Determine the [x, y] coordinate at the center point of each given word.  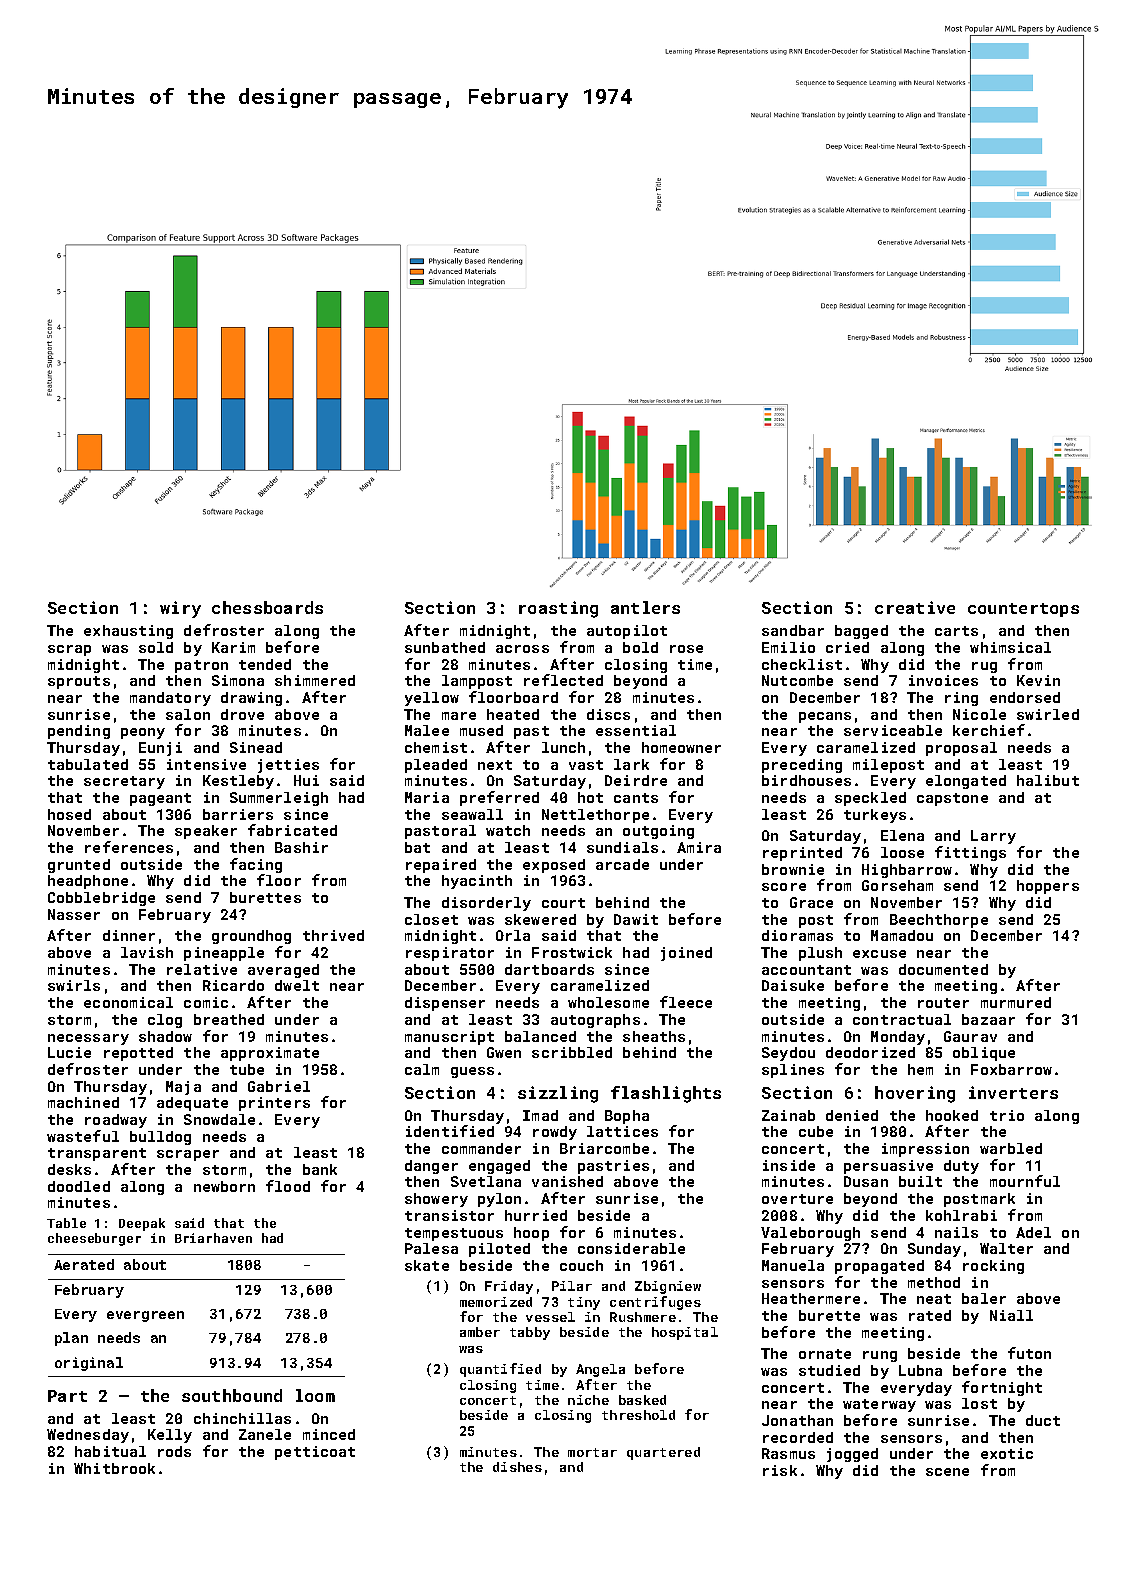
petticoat [315, 1453]
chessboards [267, 607]
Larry [993, 837]
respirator [450, 954]
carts [956, 631]
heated [513, 714]
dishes [517, 1467]
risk [780, 1470]
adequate [192, 1104]
